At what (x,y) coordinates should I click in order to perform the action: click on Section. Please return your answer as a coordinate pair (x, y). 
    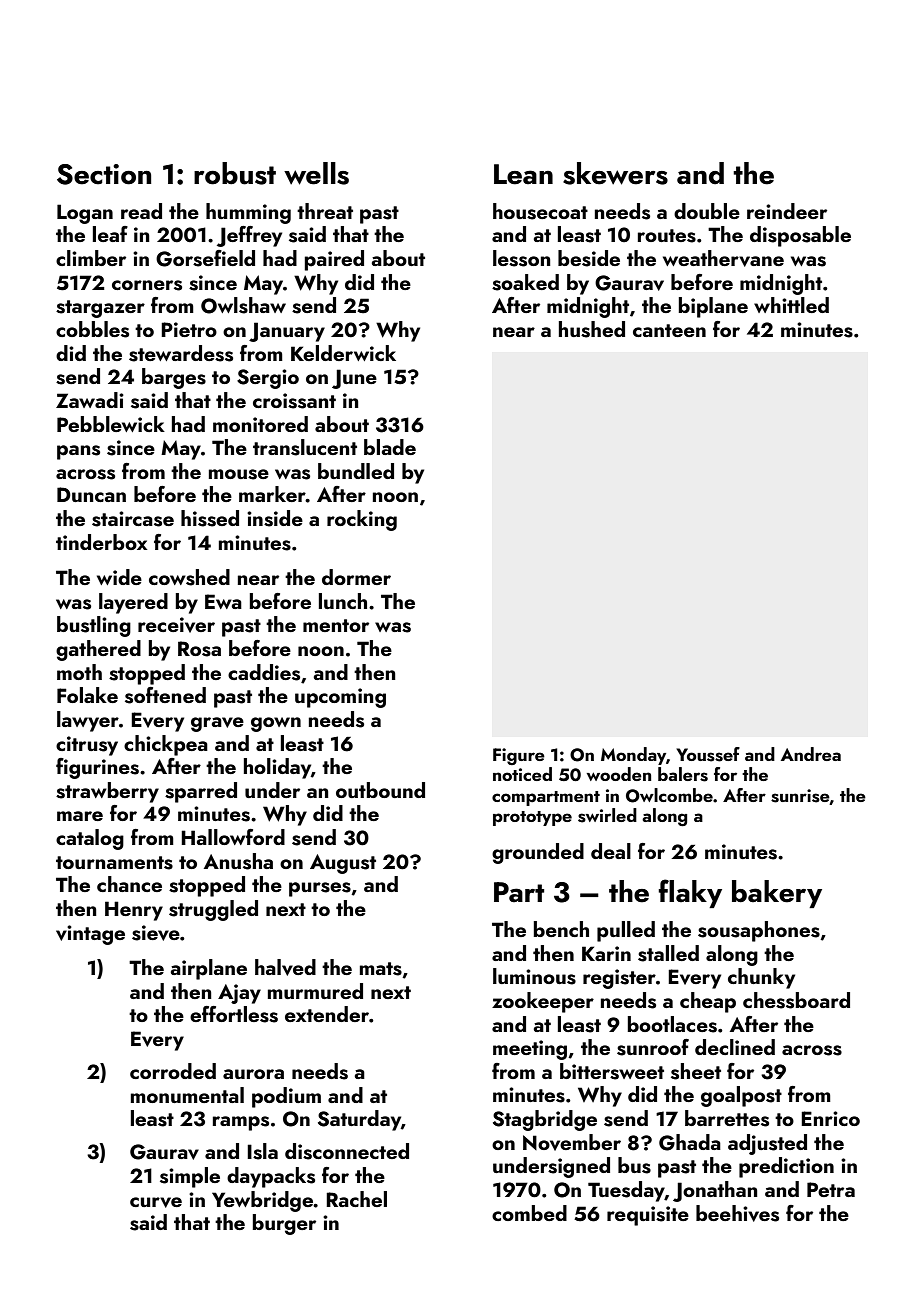
    Looking at the image, I should click on (104, 174).
